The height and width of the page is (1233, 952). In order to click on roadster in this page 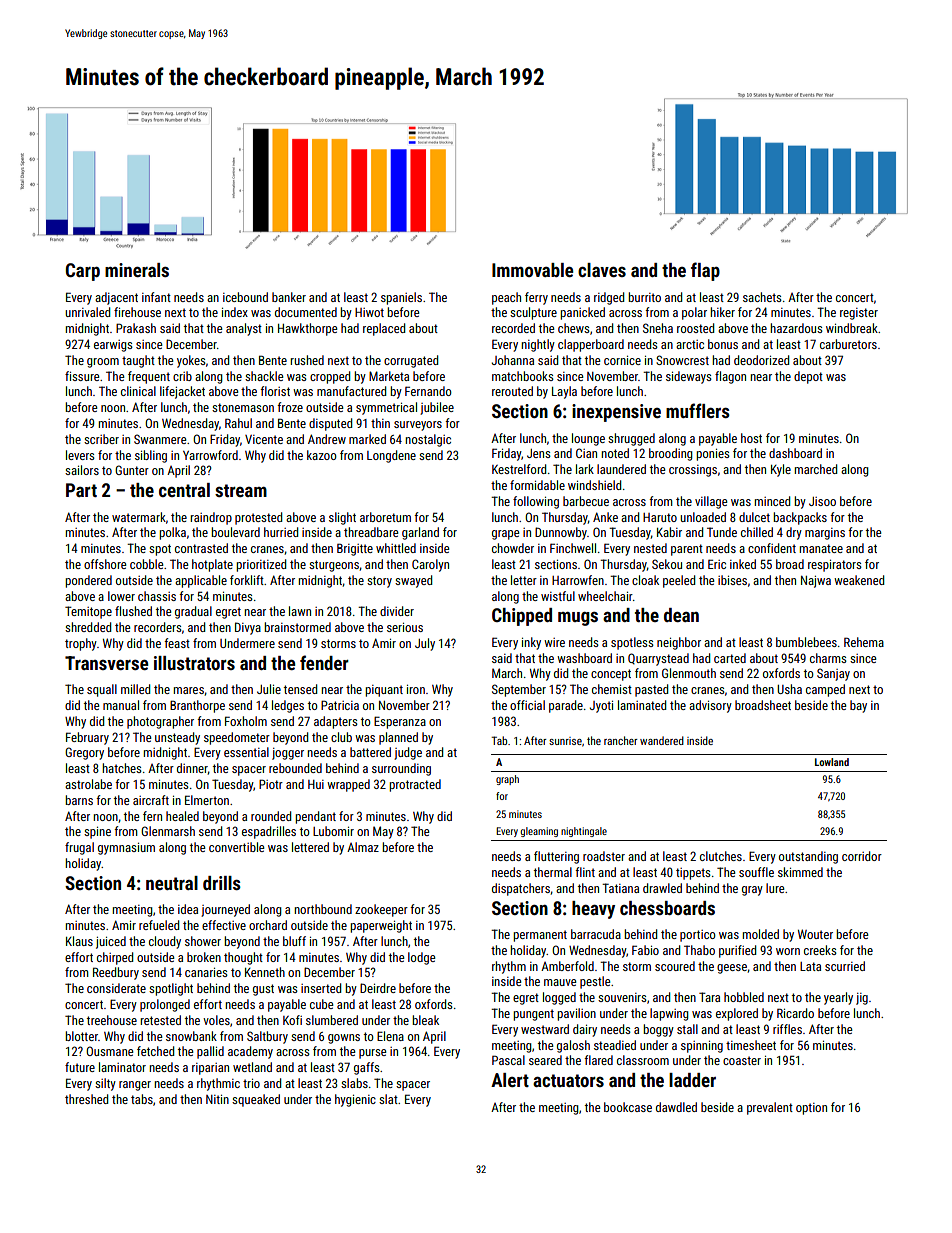, I will do `click(604, 856)`.
